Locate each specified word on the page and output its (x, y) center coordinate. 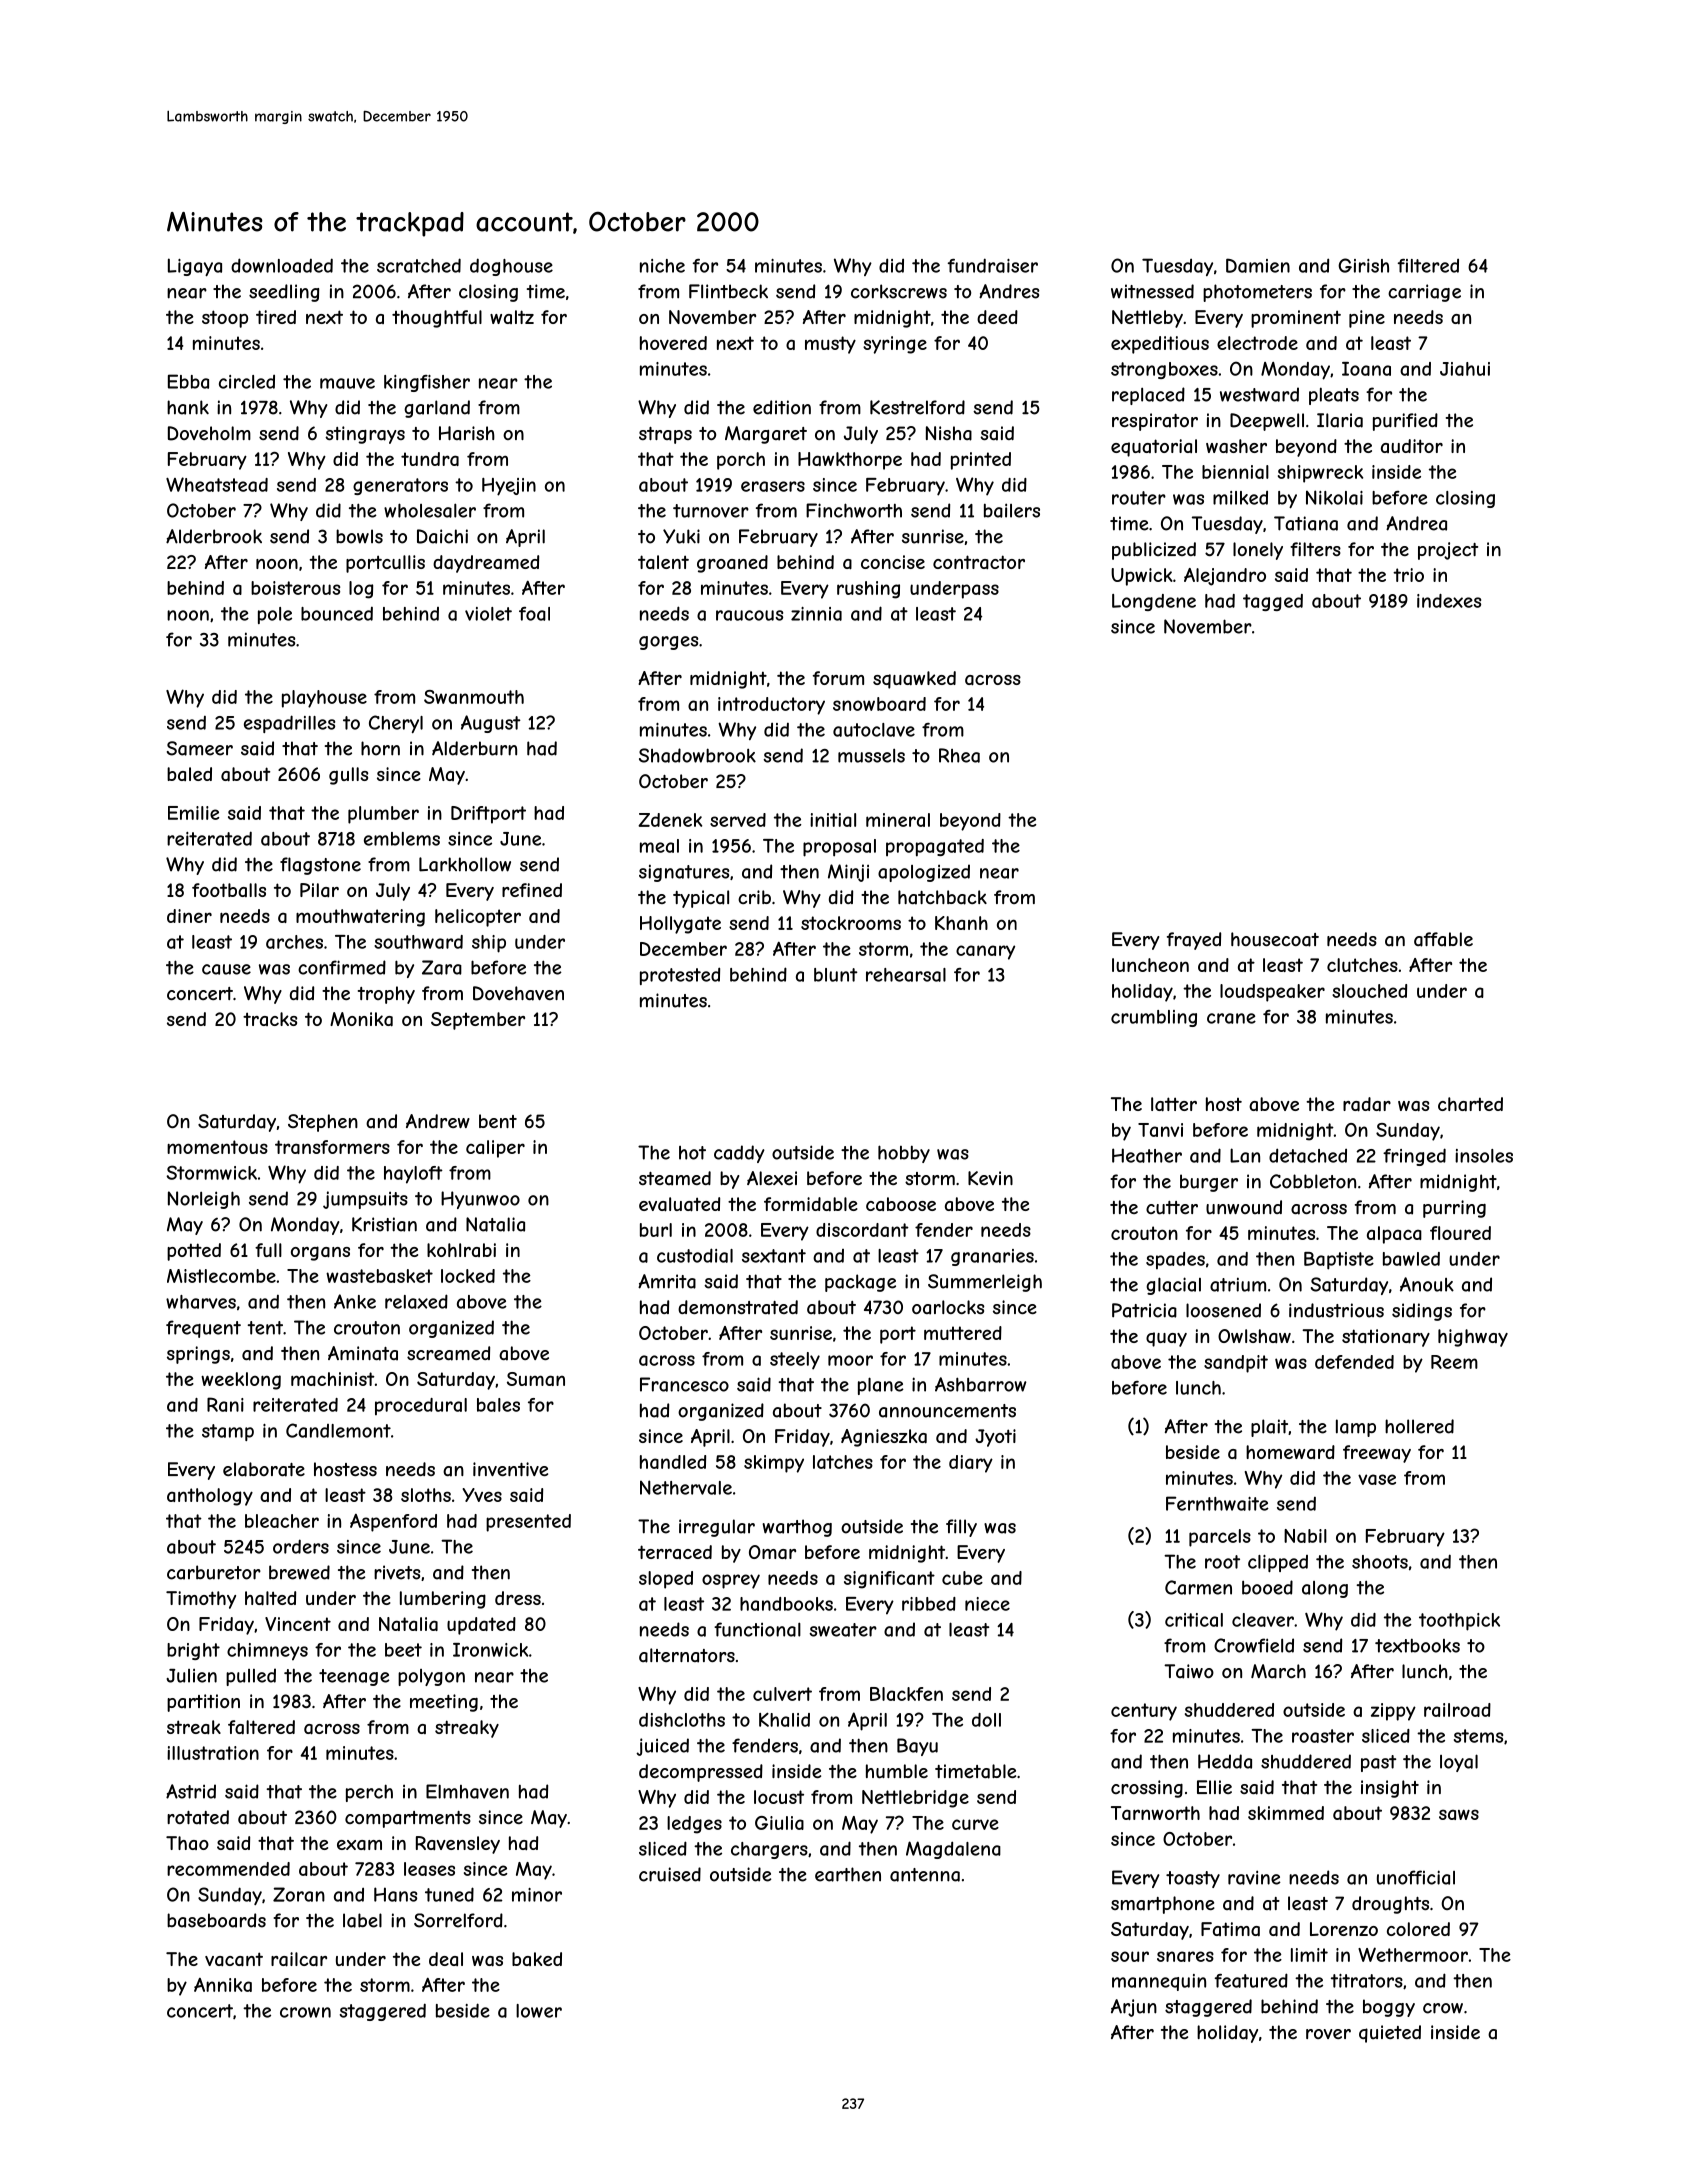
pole (275, 615)
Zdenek (670, 820)
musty (830, 345)
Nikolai (1334, 497)
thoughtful (437, 319)
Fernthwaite (1217, 1503)
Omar (772, 1552)
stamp (228, 1432)
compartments (408, 1819)
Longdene (1154, 602)
